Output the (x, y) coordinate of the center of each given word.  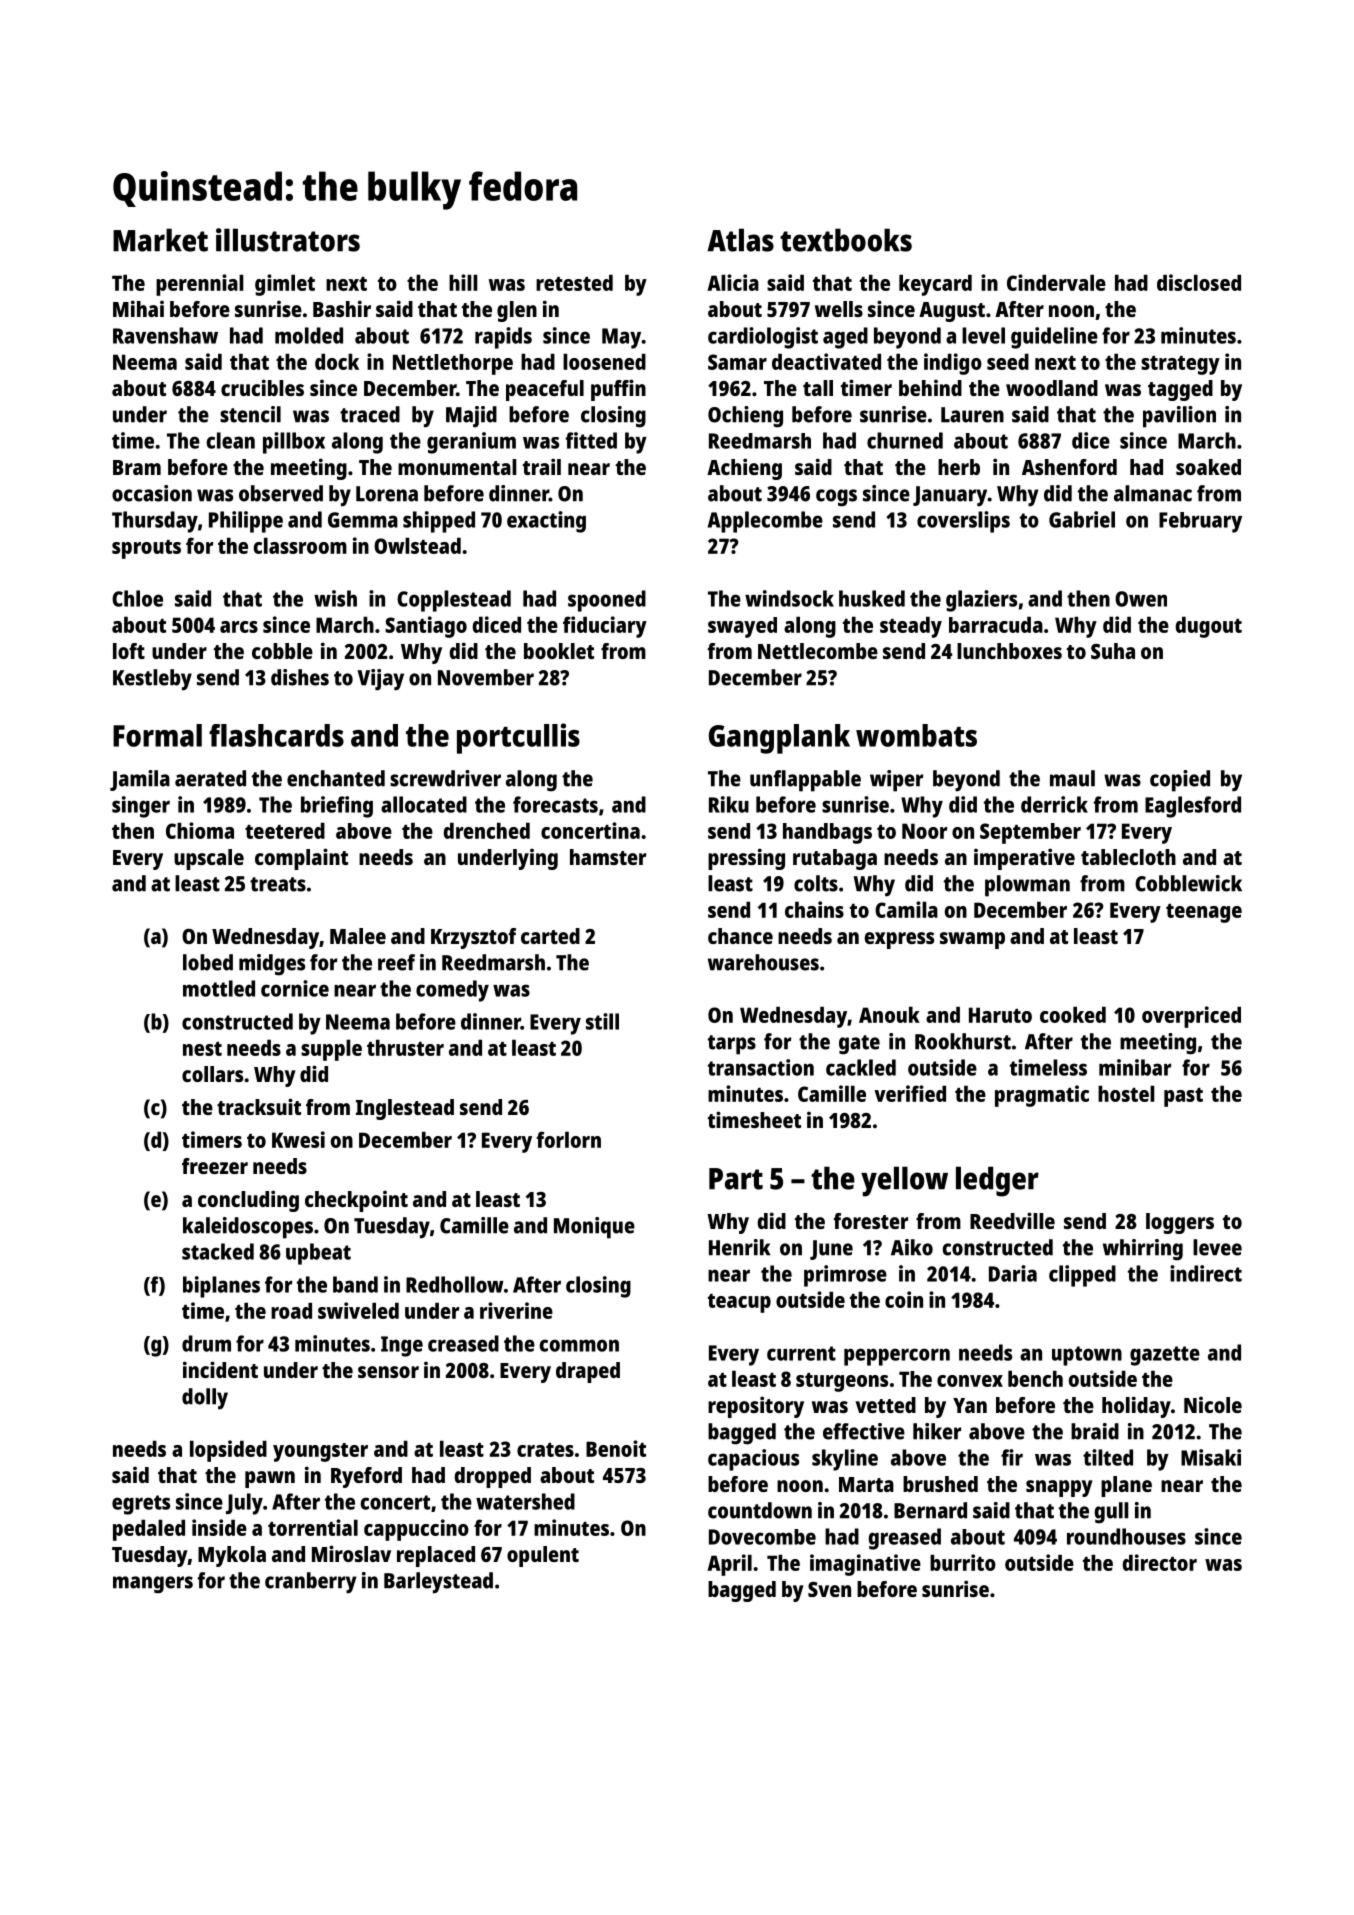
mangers (153, 1585)
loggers (1180, 1223)
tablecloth (1128, 857)
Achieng (744, 469)
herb (959, 467)
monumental (457, 467)
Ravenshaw (165, 335)
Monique (594, 1228)
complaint (301, 859)
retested (574, 282)
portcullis (518, 738)
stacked (218, 1251)
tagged (1180, 390)
